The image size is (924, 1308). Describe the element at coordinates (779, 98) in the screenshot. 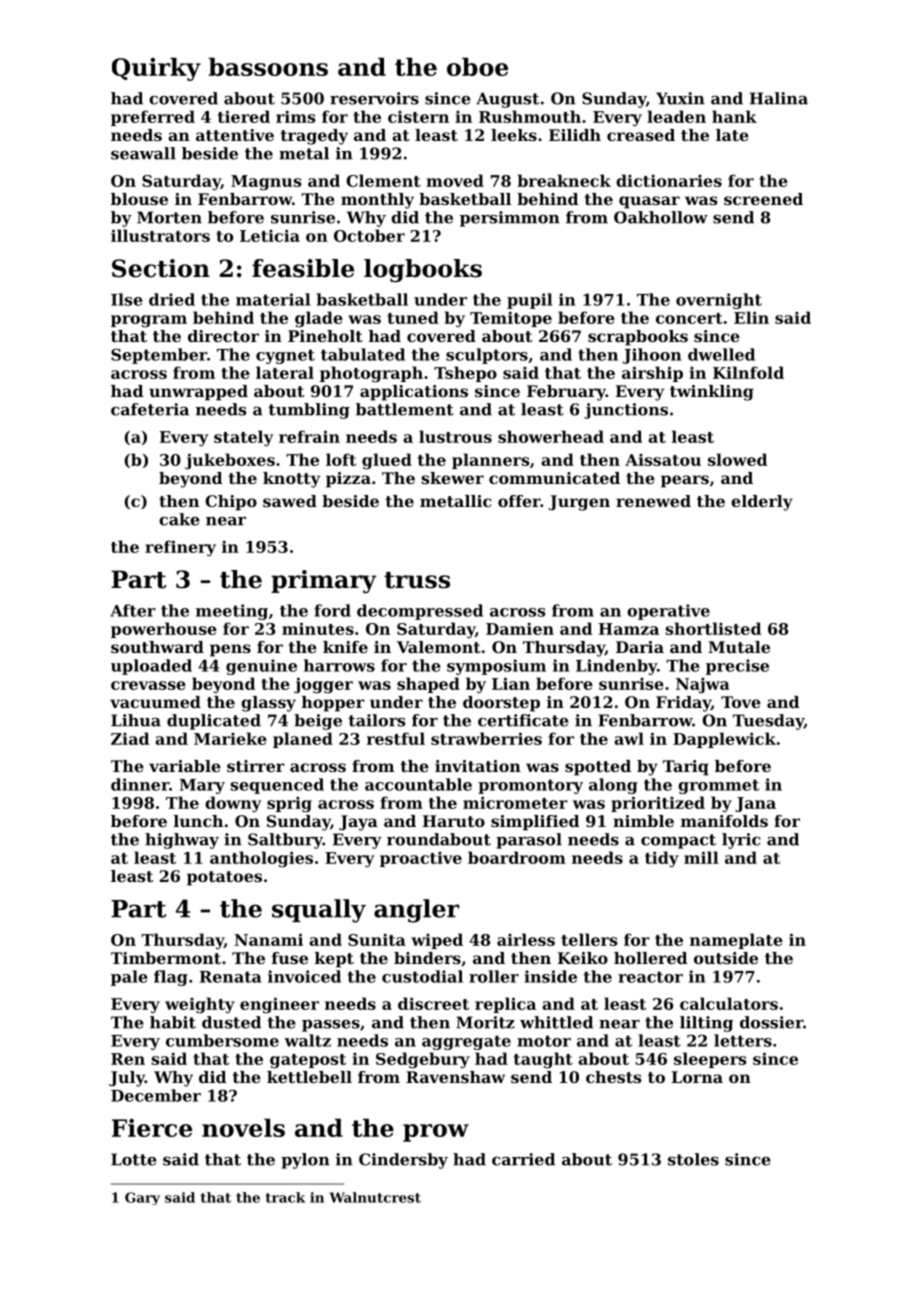

I see `Halina` at that location.
